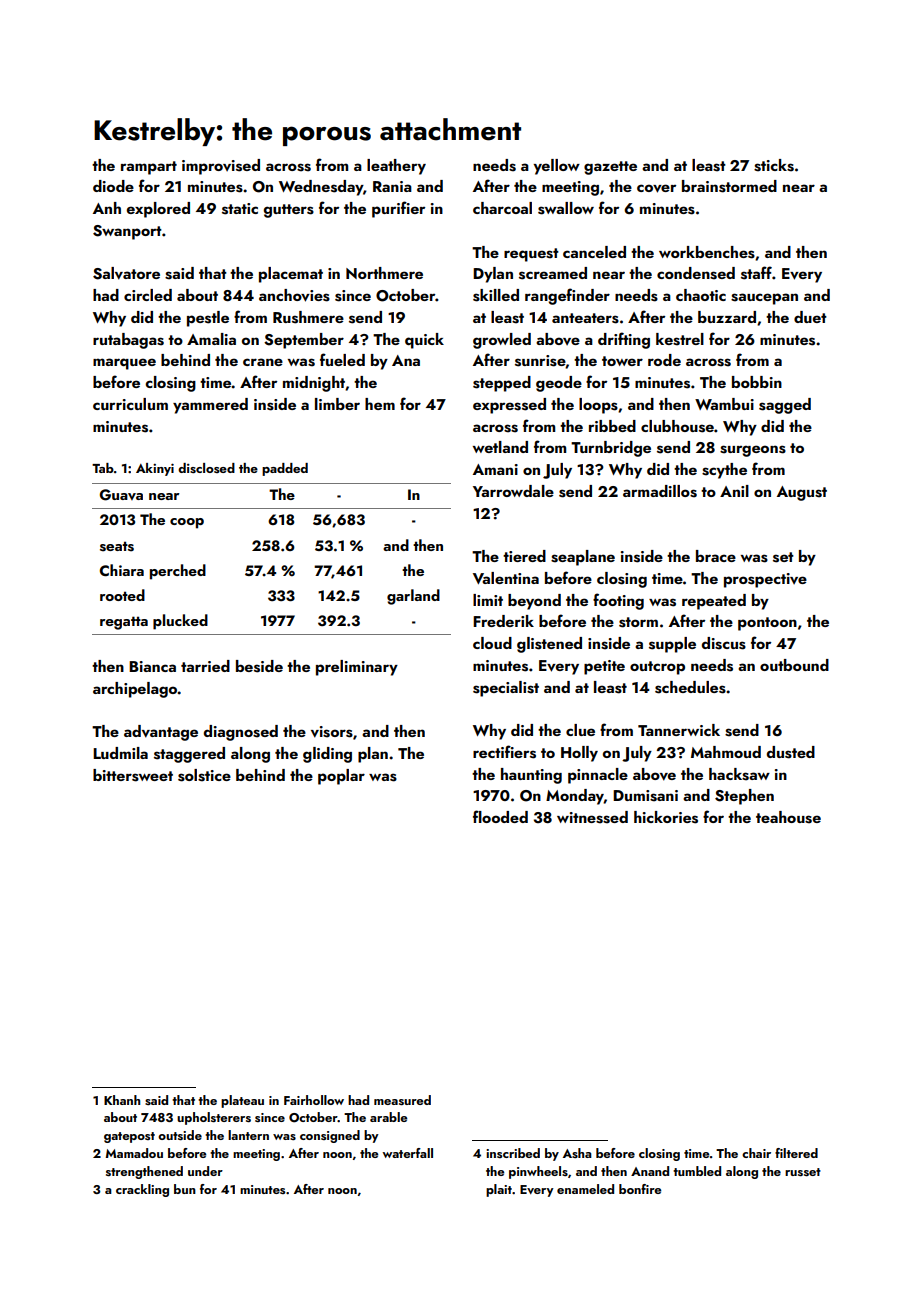  Describe the element at coordinates (656, 188) in the screenshot. I see `cover` at that location.
